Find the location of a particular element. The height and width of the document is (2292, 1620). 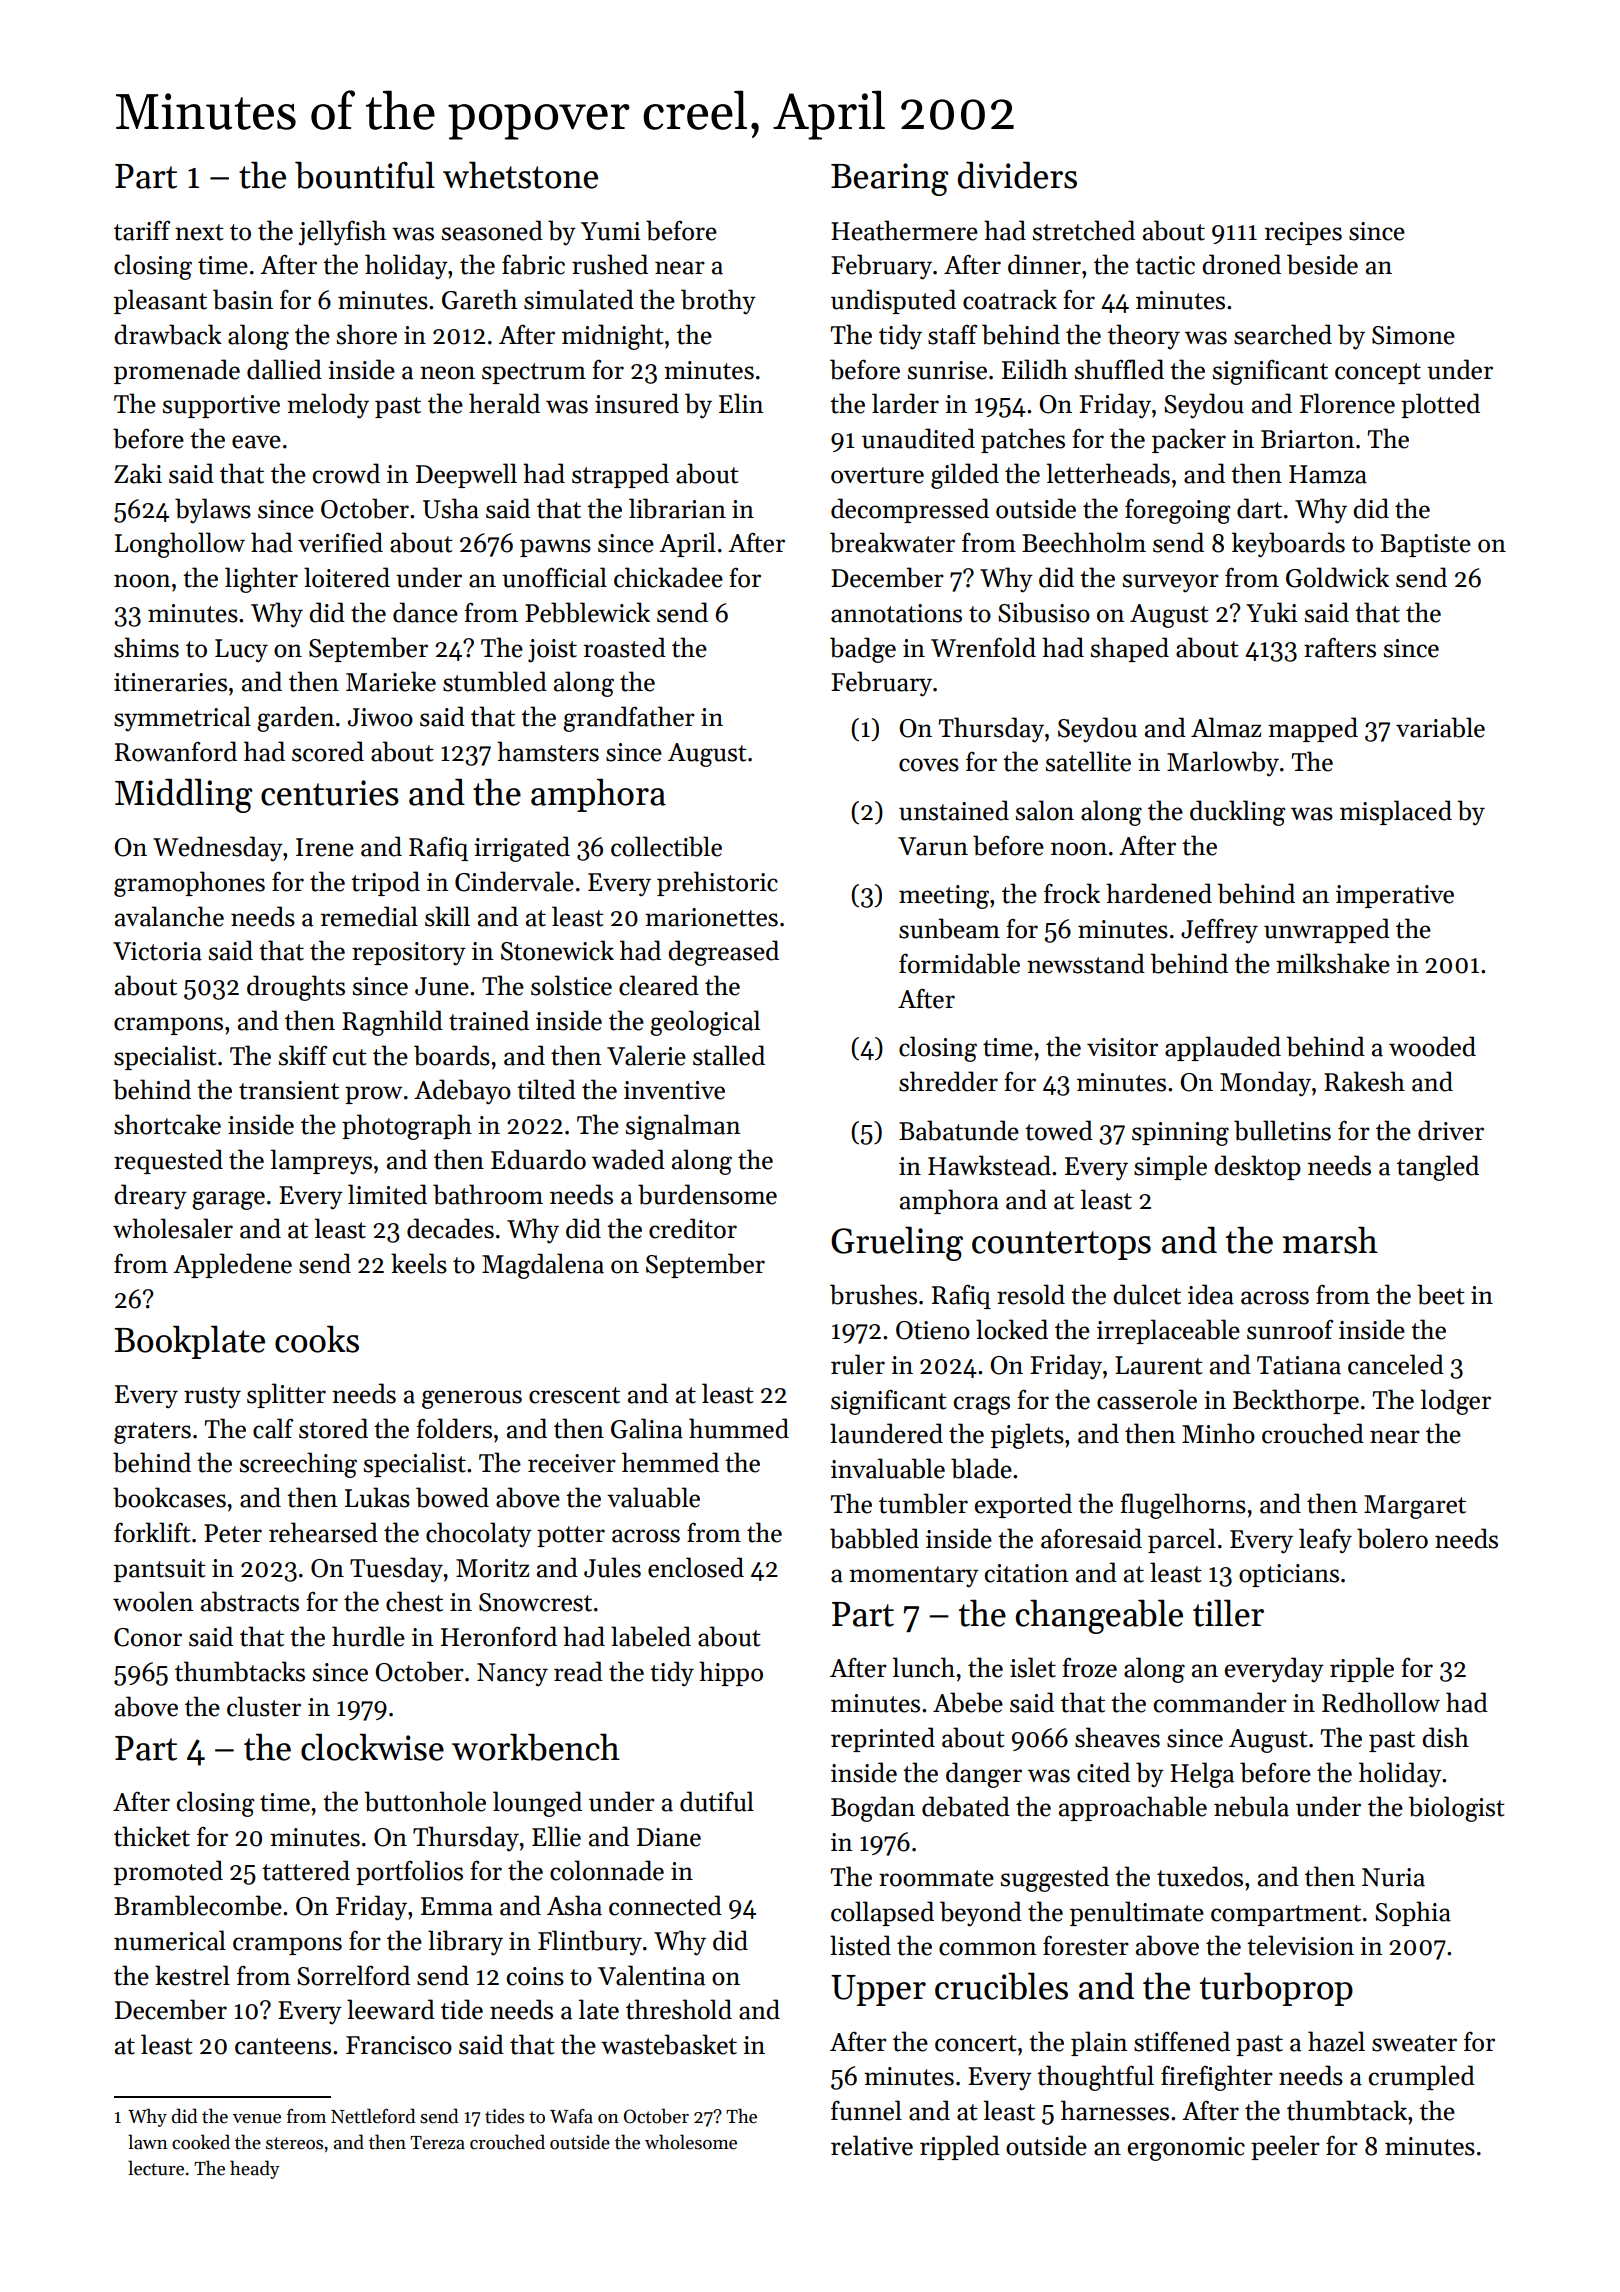

recipes is located at coordinates (1303, 233).
